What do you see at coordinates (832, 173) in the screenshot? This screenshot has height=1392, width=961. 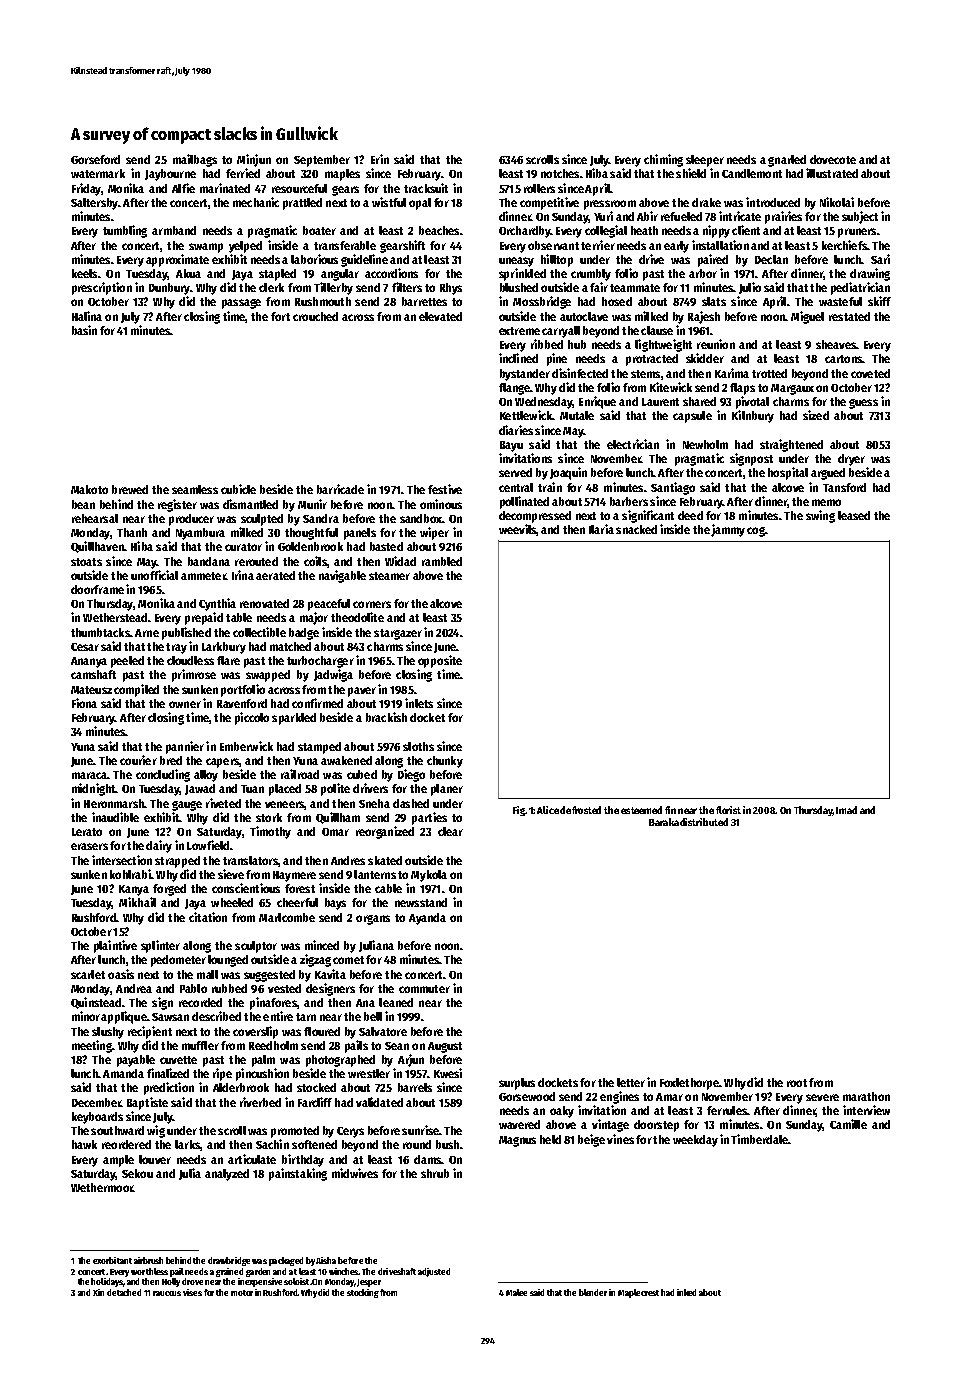 I see `illustrated` at bounding box center [832, 173].
